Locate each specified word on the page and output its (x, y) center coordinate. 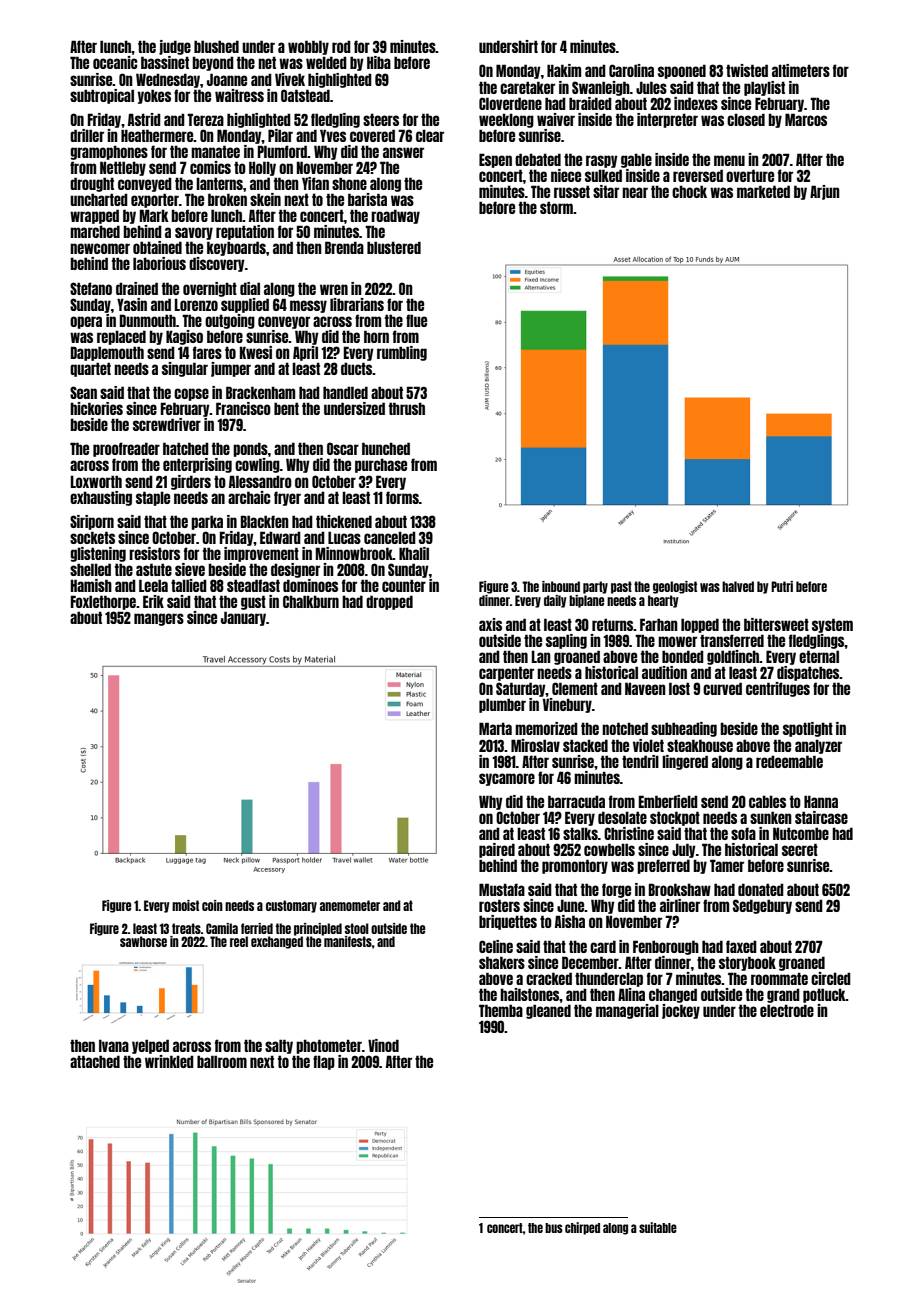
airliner (680, 905)
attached (95, 1061)
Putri (782, 586)
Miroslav (535, 745)
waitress (239, 95)
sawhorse (143, 941)
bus (554, 1228)
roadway (395, 216)
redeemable (789, 761)
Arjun (825, 192)
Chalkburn (311, 601)
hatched (186, 448)
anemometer (350, 905)
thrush (407, 408)
